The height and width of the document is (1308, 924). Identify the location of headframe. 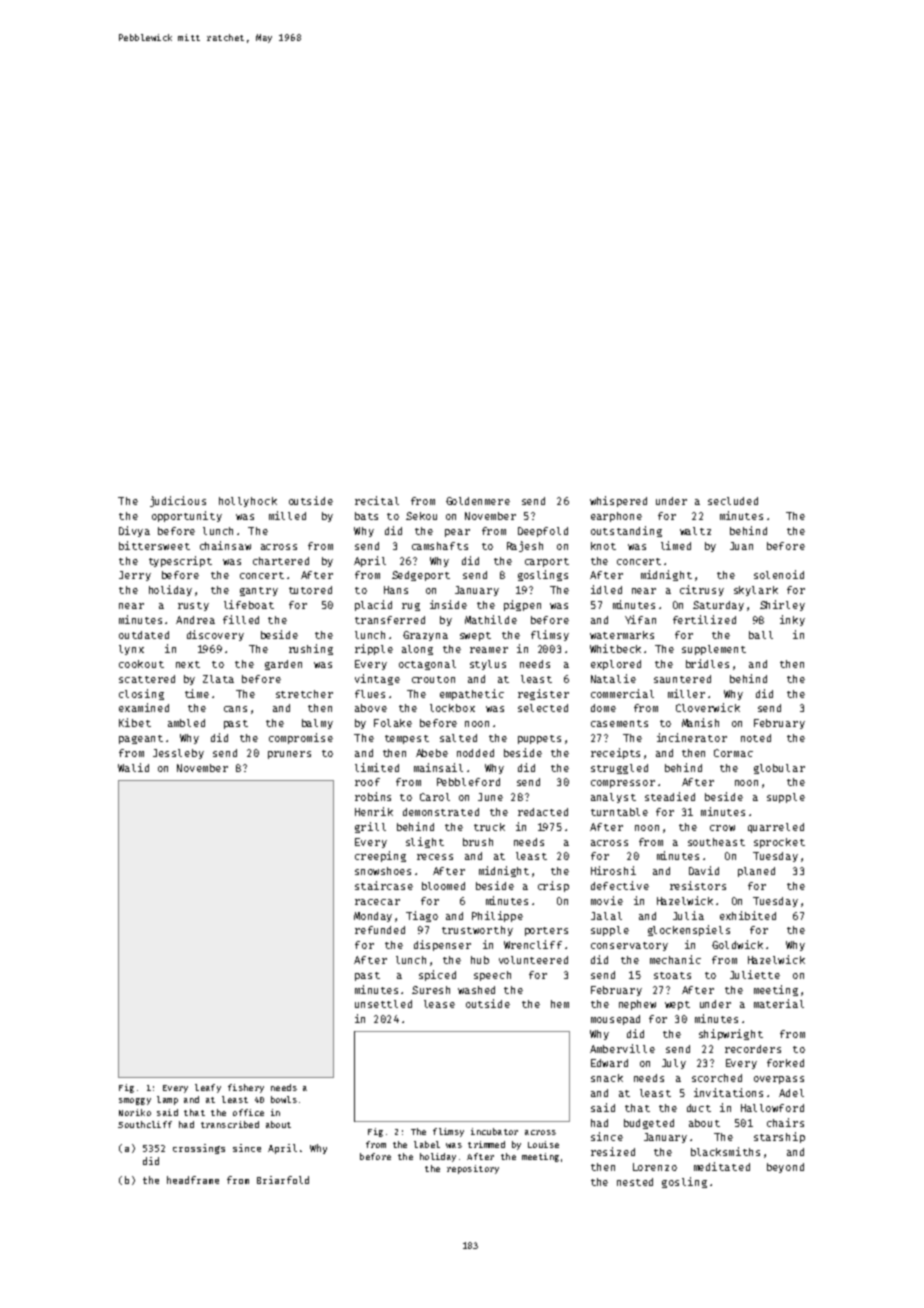
(193, 1180).
